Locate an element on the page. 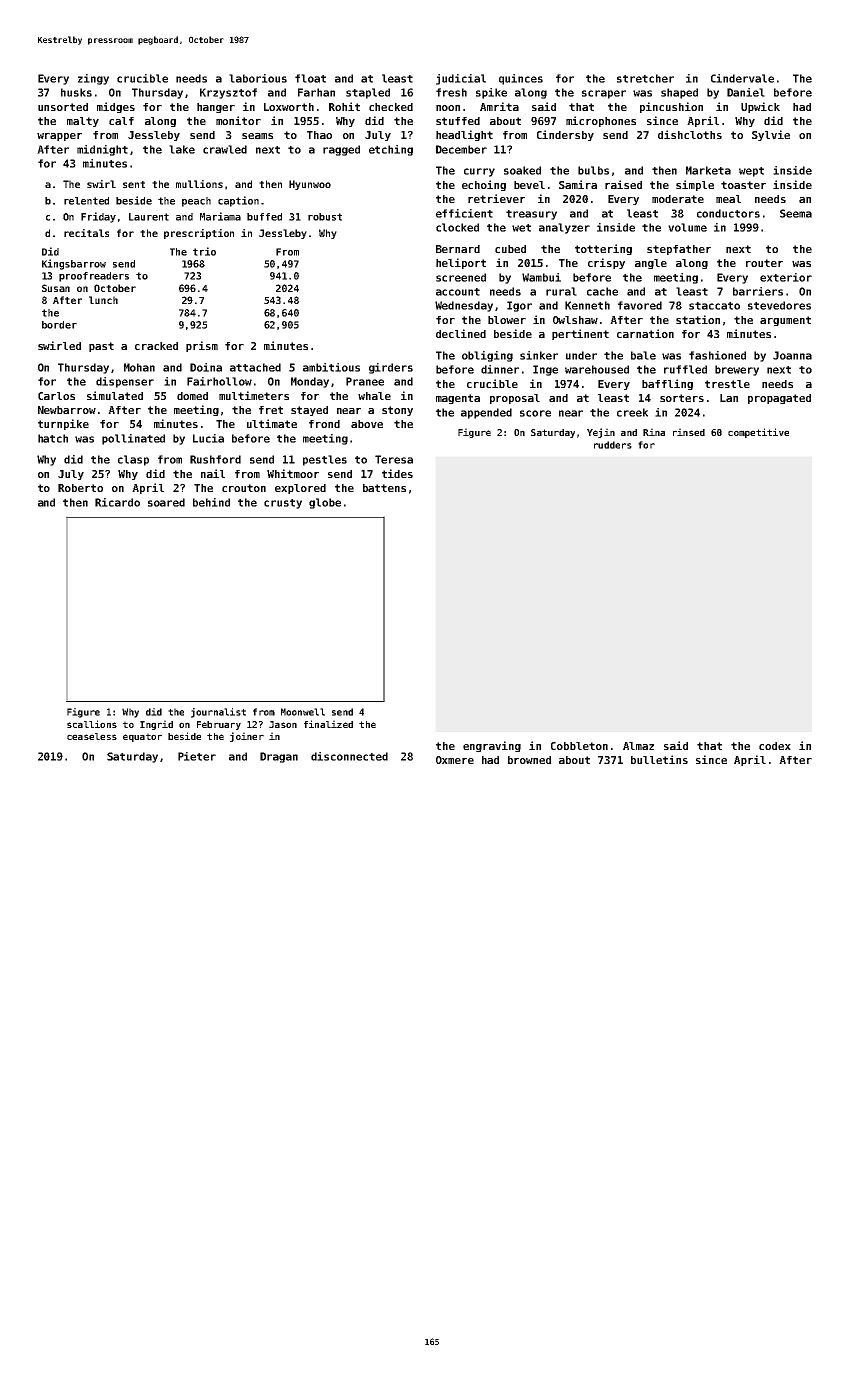 The width and height of the page is (849, 1400). girders is located at coordinates (391, 368).
